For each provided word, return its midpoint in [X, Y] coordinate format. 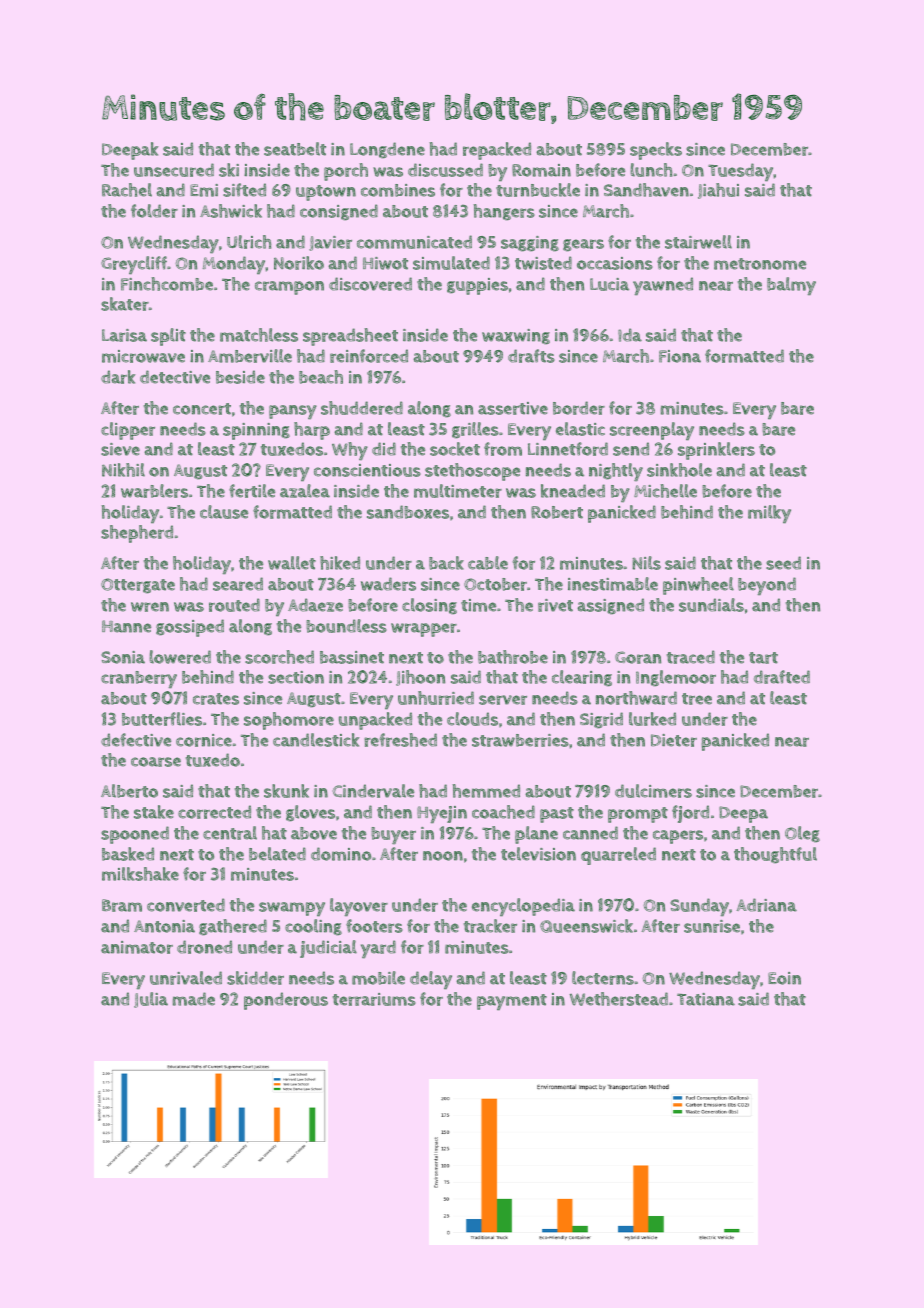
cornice [204, 740]
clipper [128, 431]
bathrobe [513, 657]
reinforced [369, 356]
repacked [497, 151]
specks [656, 151]
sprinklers [716, 451]
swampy [292, 909]
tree [697, 699]
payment [512, 1002]
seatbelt [295, 149]
